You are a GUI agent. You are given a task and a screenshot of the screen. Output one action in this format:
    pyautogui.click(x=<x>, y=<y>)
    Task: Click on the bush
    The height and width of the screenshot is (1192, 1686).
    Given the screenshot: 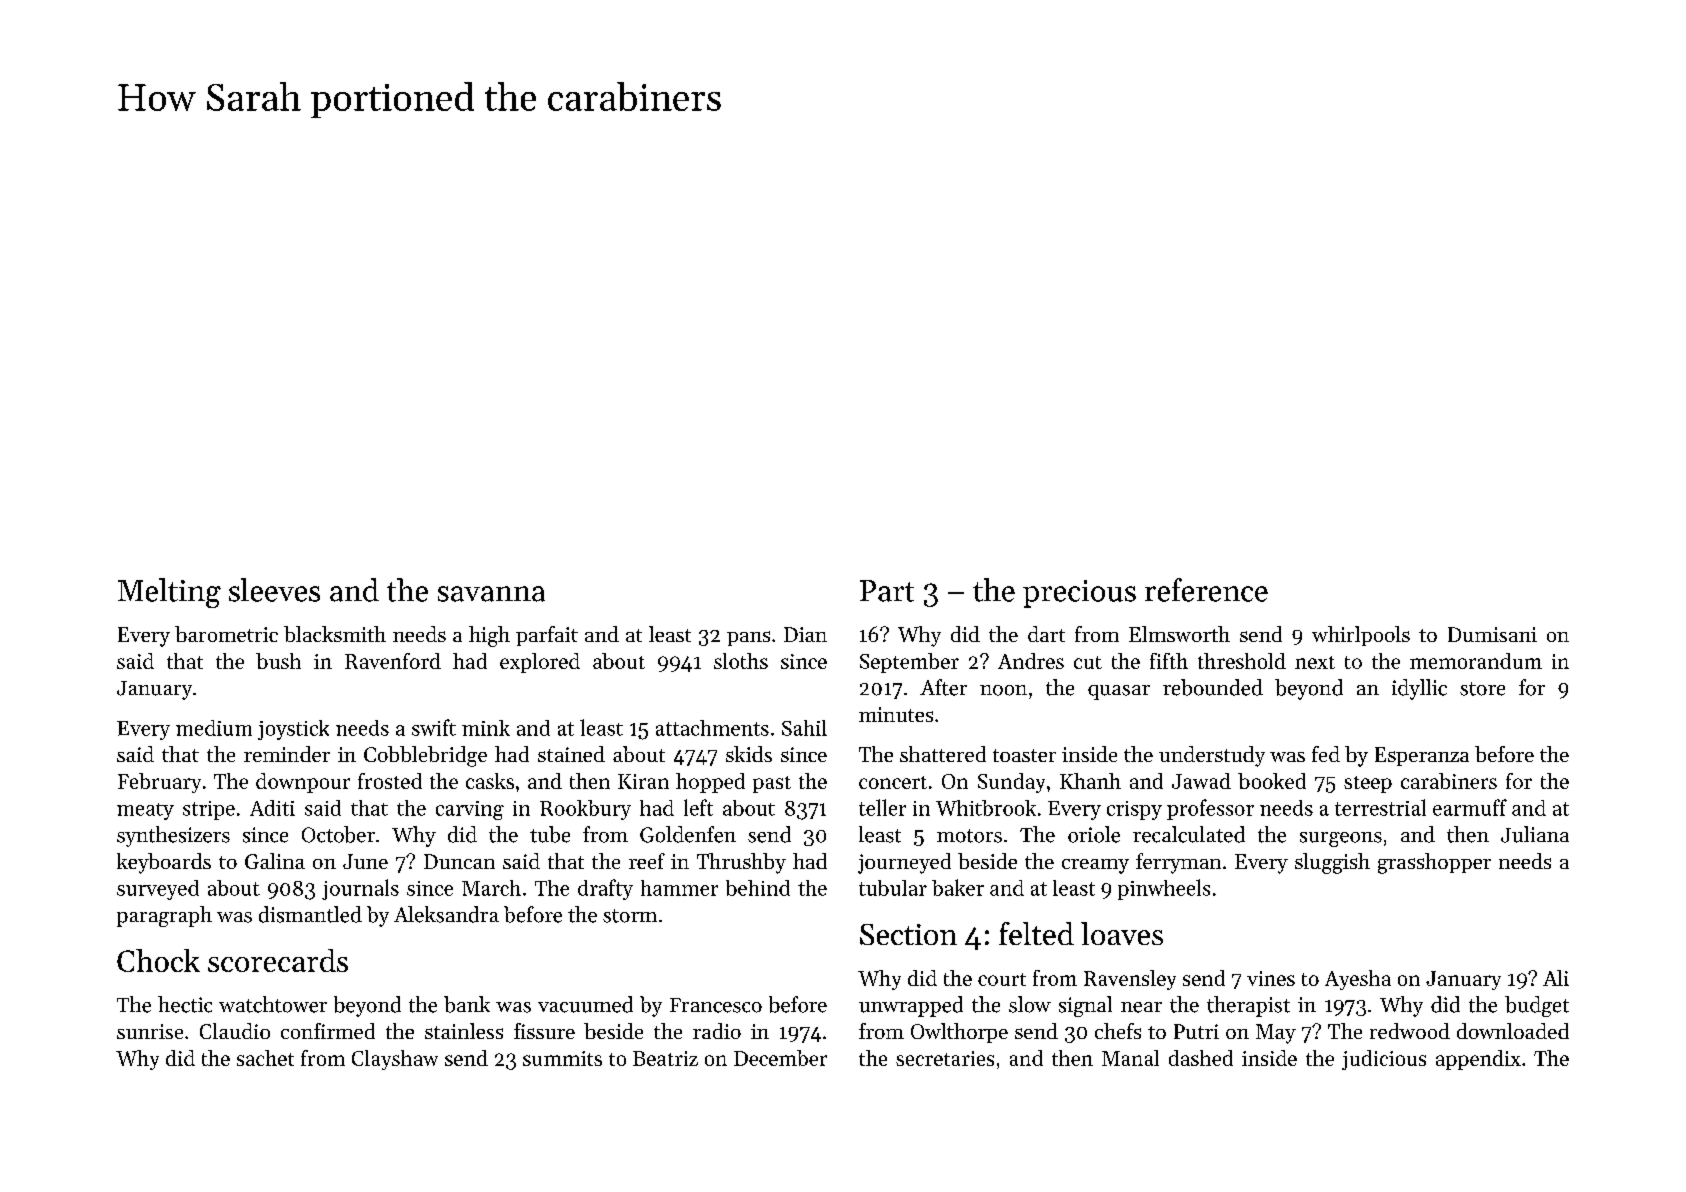 What is the action you would take?
    pyautogui.click(x=278, y=661)
